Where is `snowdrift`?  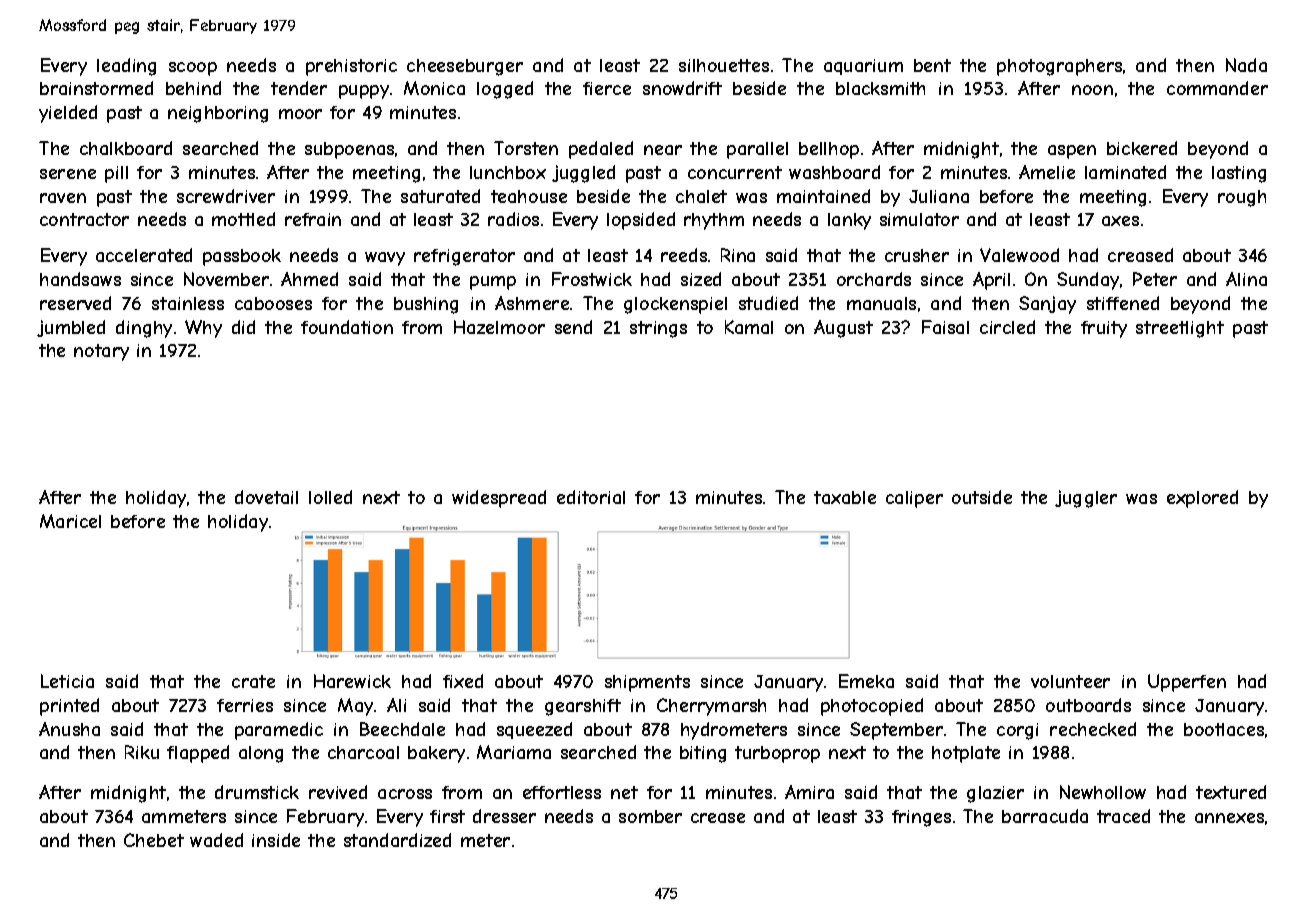 snowdrift is located at coordinates (682, 88).
